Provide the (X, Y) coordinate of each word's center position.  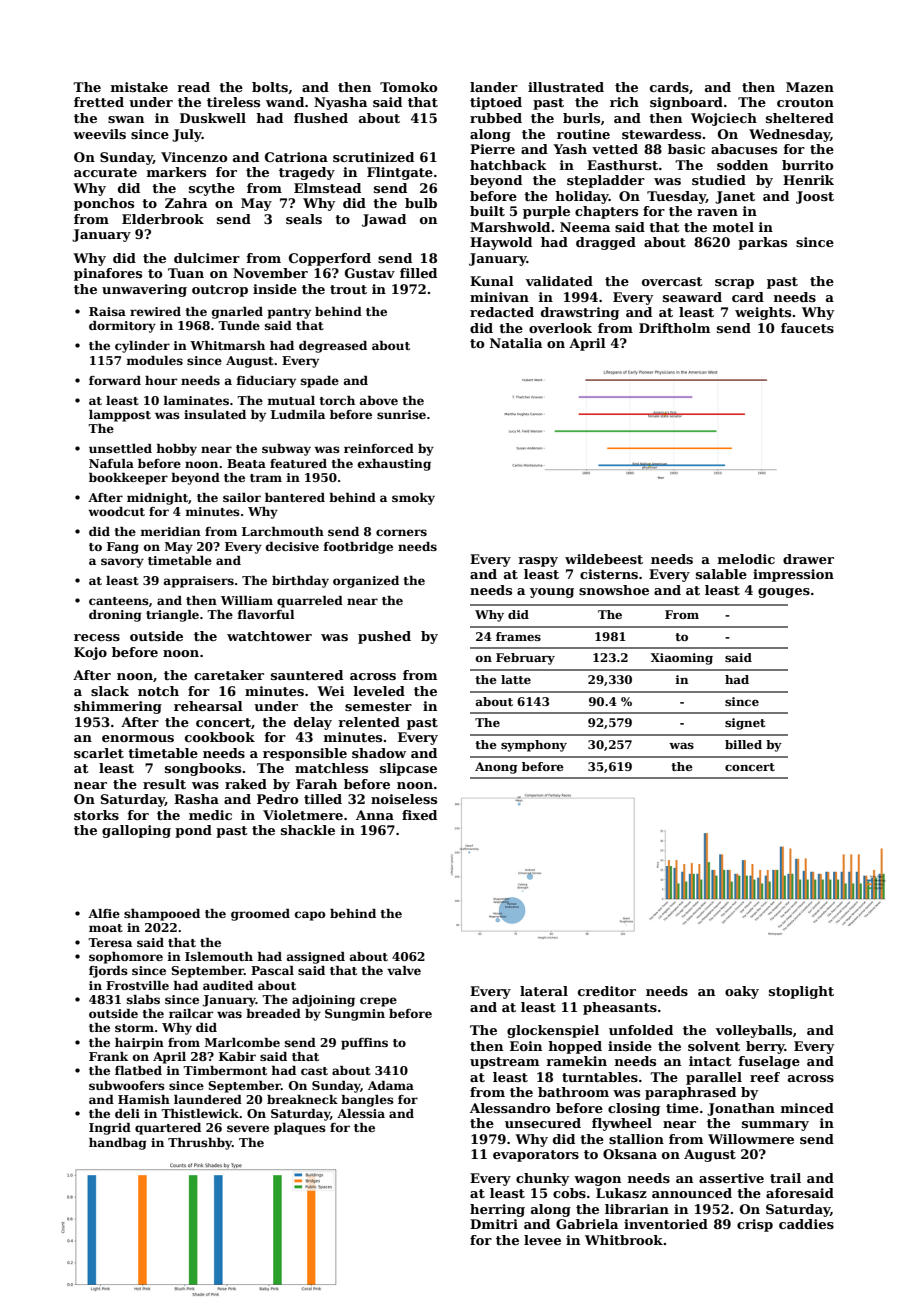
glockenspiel (553, 1031)
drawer (808, 559)
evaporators (536, 1156)
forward (115, 380)
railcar (191, 1013)
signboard (686, 103)
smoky (413, 499)
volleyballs (754, 1031)
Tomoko (409, 87)
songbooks (203, 769)
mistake (139, 87)
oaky (742, 992)
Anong (496, 768)
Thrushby (200, 1144)
